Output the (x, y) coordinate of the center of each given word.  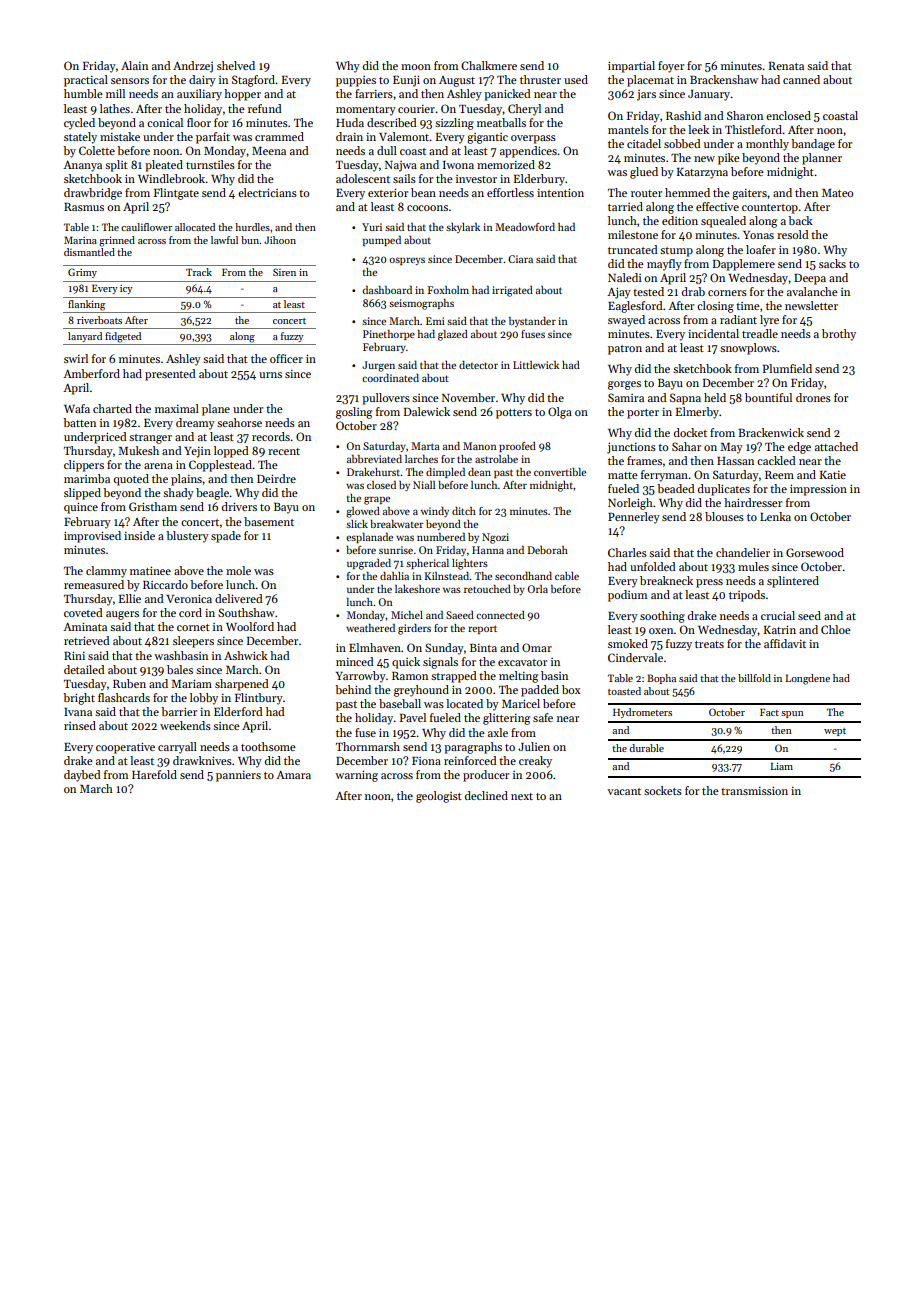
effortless (510, 192)
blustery (187, 537)
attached (836, 446)
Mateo (837, 193)
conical (165, 122)
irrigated (512, 291)
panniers (238, 776)
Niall (424, 485)
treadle (760, 333)
